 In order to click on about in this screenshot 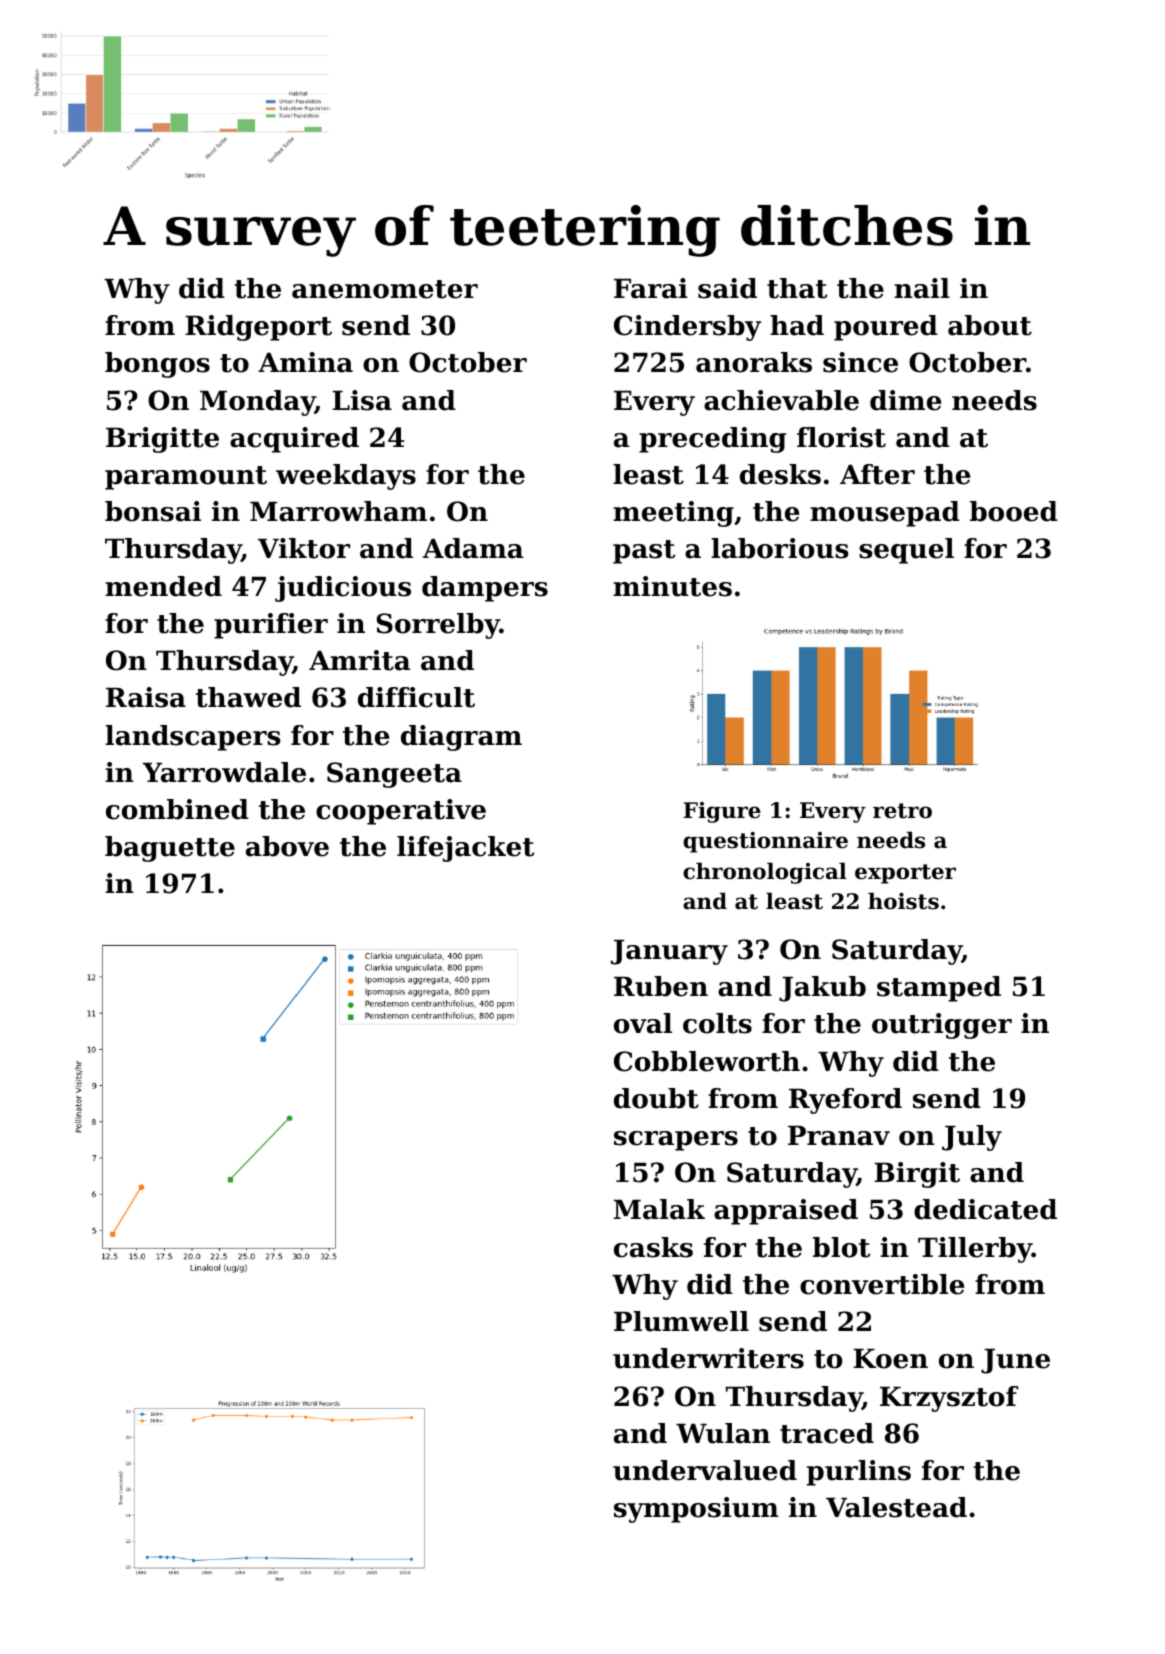, I will do `click(990, 325)`.
